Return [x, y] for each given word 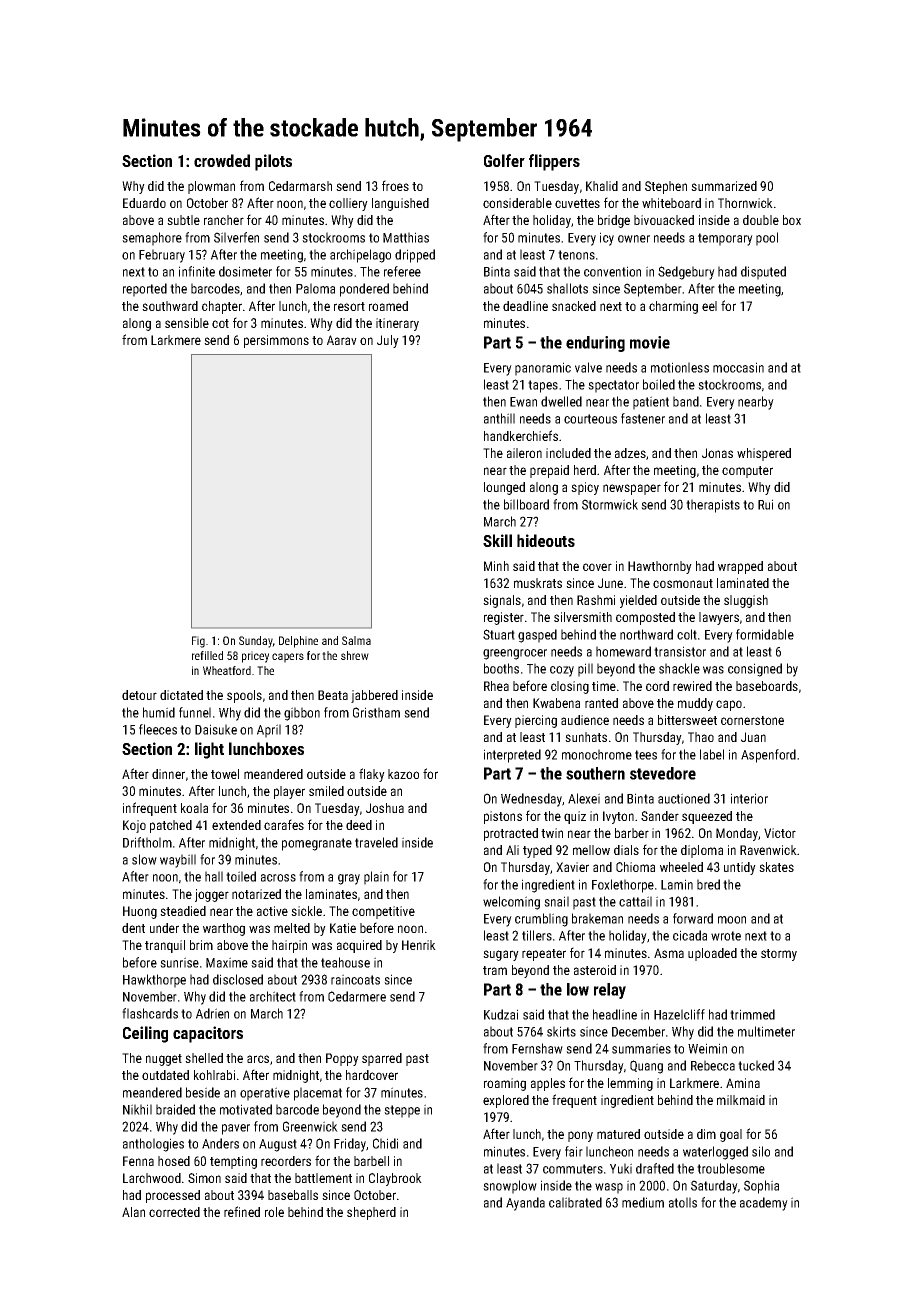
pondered [364, 290]
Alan [133, 1212]
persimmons [276, 341]
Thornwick [745, 203]
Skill [497, 540]
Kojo [134, 826]
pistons [503, 817]
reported [145, 290]
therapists [713, 506]
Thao [701, 737]
